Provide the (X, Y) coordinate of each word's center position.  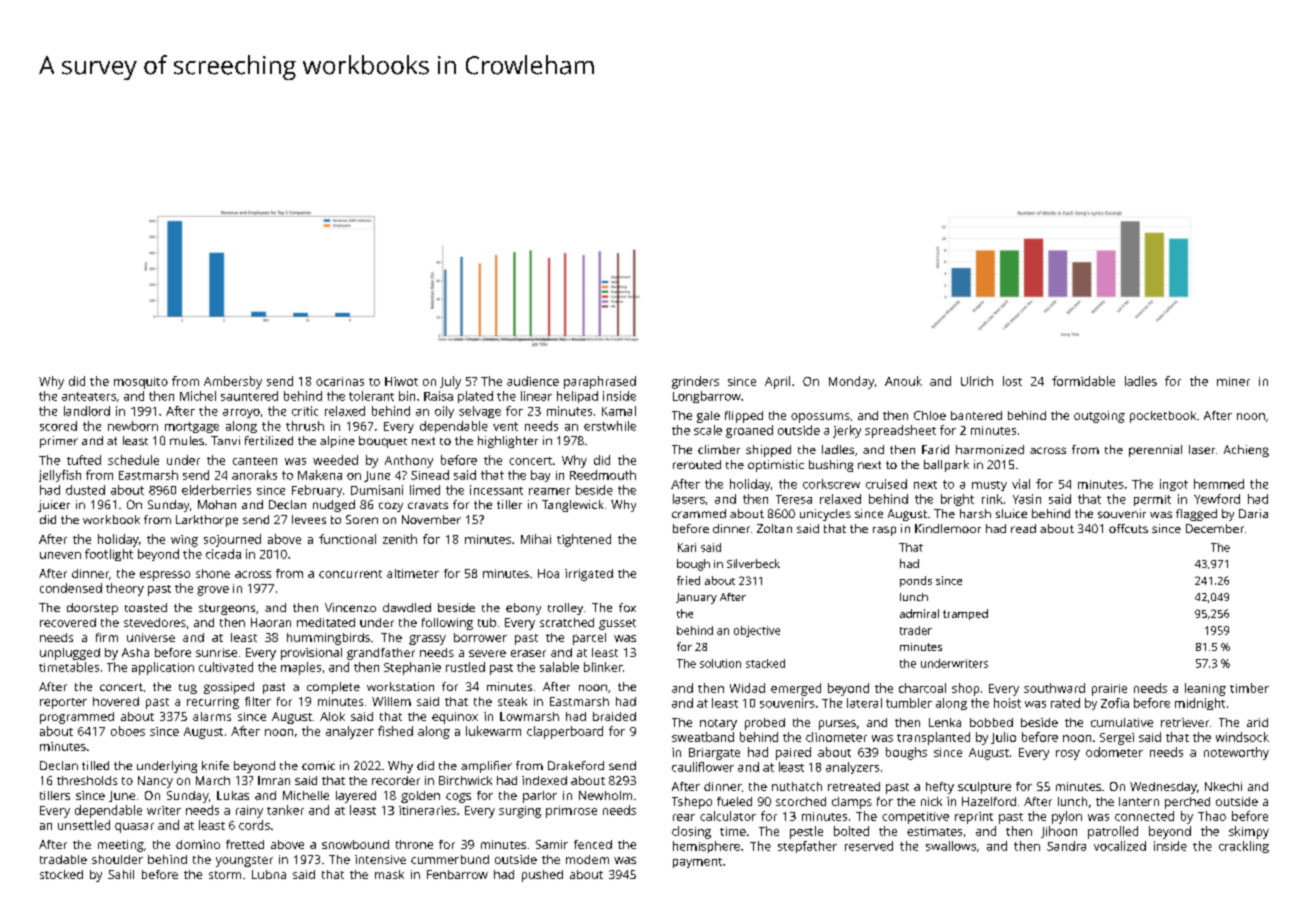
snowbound (355, 844)
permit (1152, 500)
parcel (589, 639)
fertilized (269, 440)
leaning (1205, 689)
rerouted (697, 464)
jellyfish (60, 476)
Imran (274, 780)
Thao (1212, 816)
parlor (540, 797)
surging (520, 812)
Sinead (430, 475)
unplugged (70, 654)
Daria (1253, 513)
